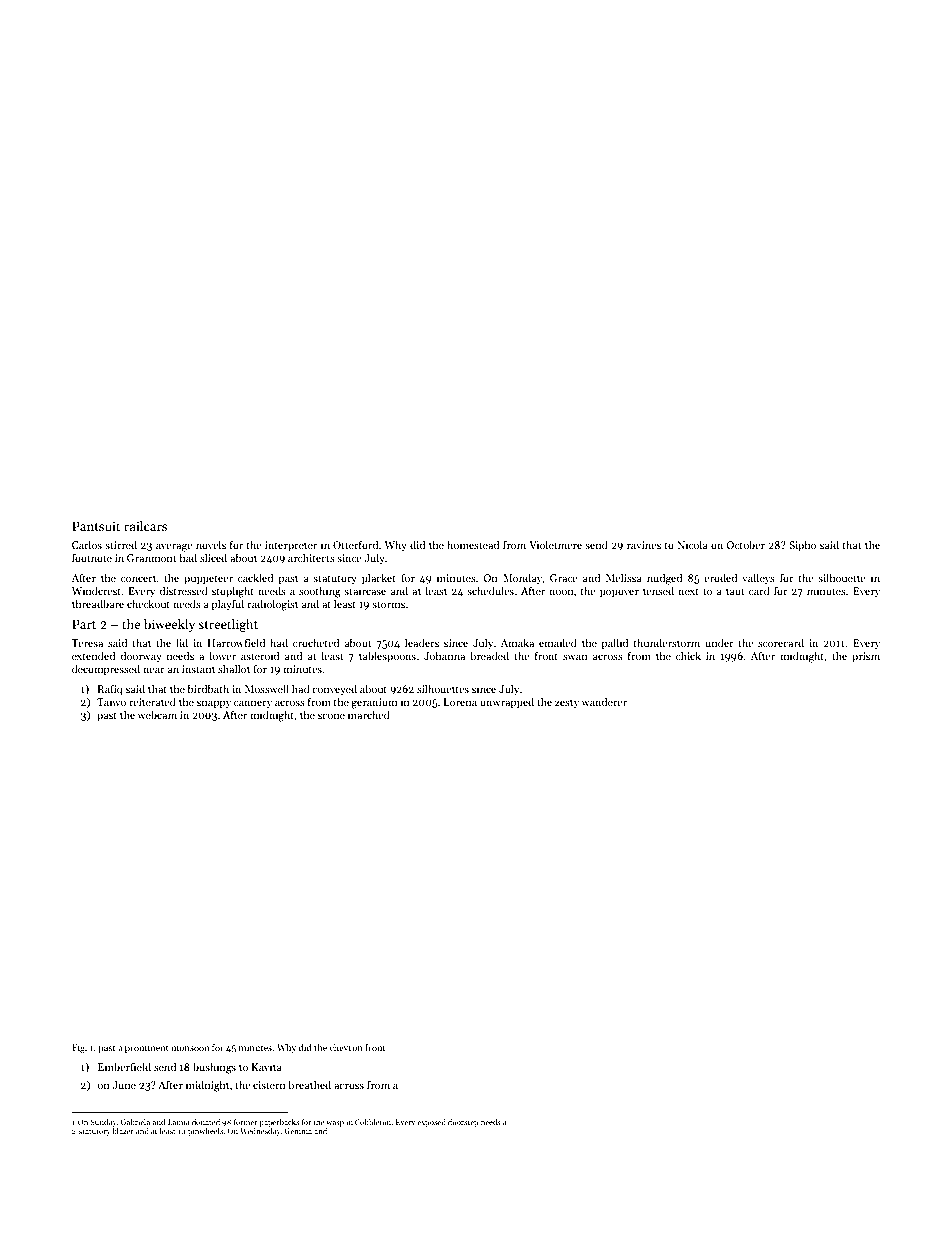 Image resolution: width=952 pixels, height=1233 pixels. I want to click on footnote, so click(92, 557).
